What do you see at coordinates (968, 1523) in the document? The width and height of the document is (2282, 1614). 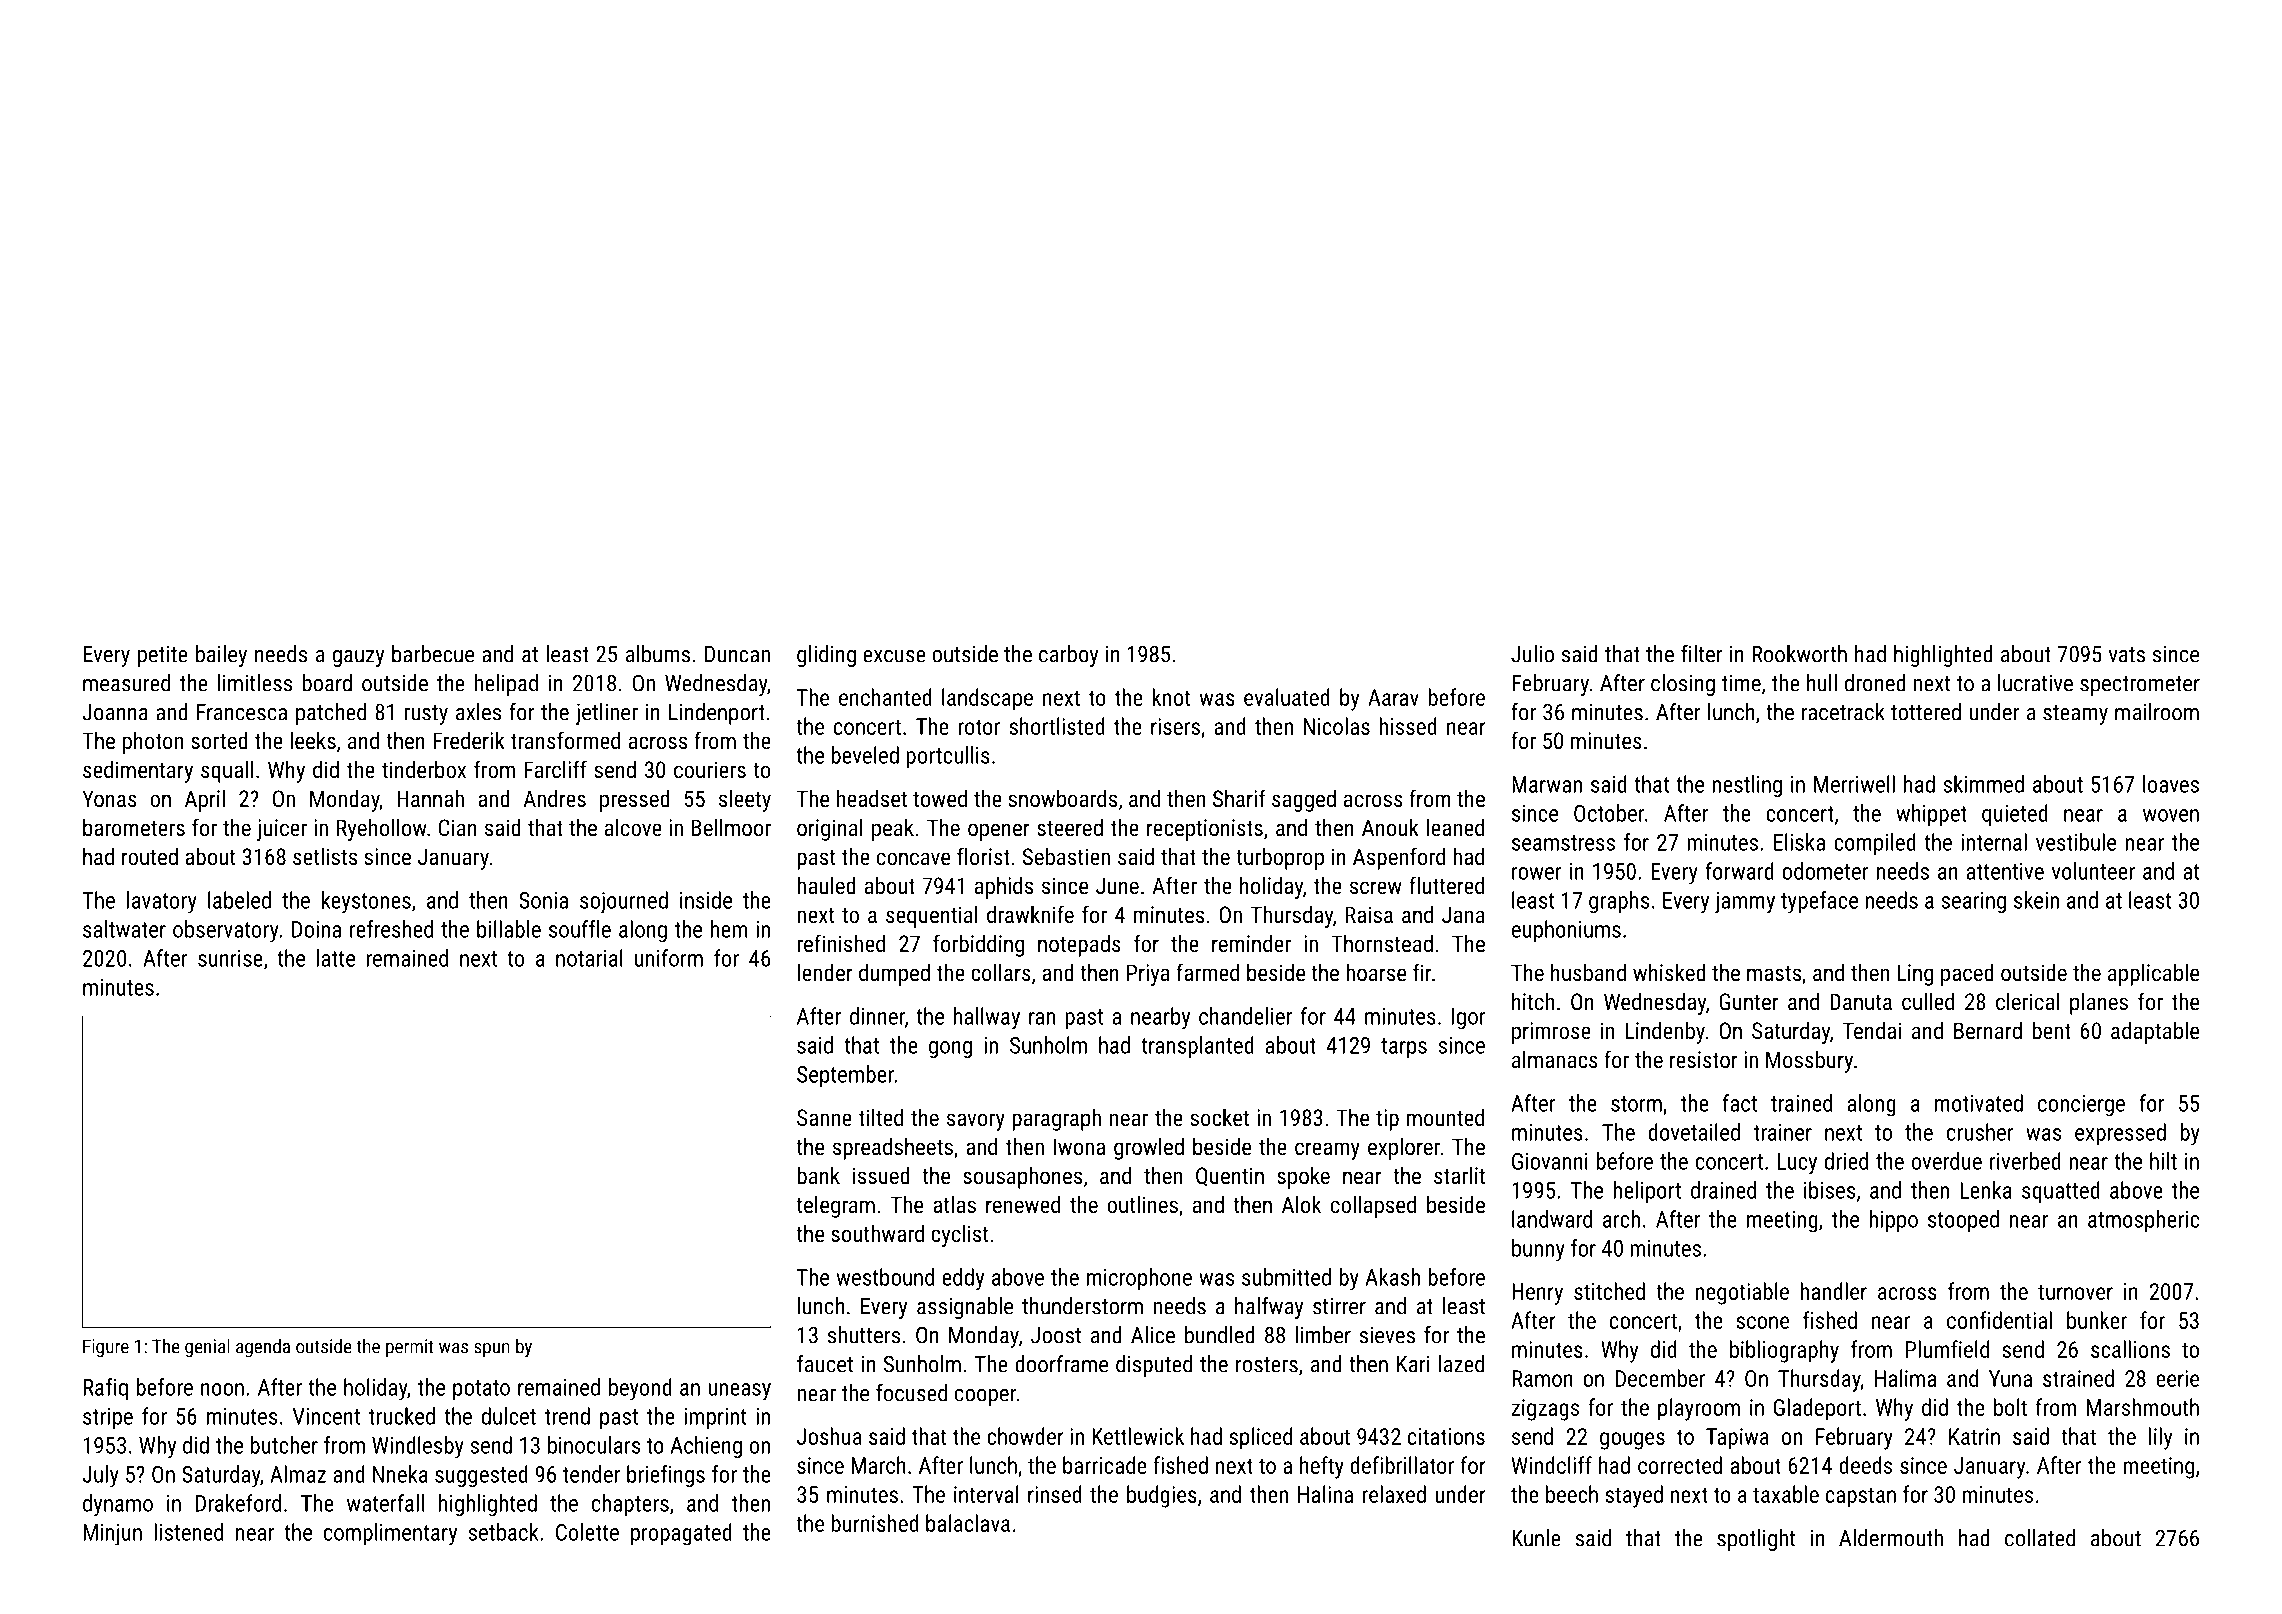 I see `balaclava` at bounding box center [968, 1523].
